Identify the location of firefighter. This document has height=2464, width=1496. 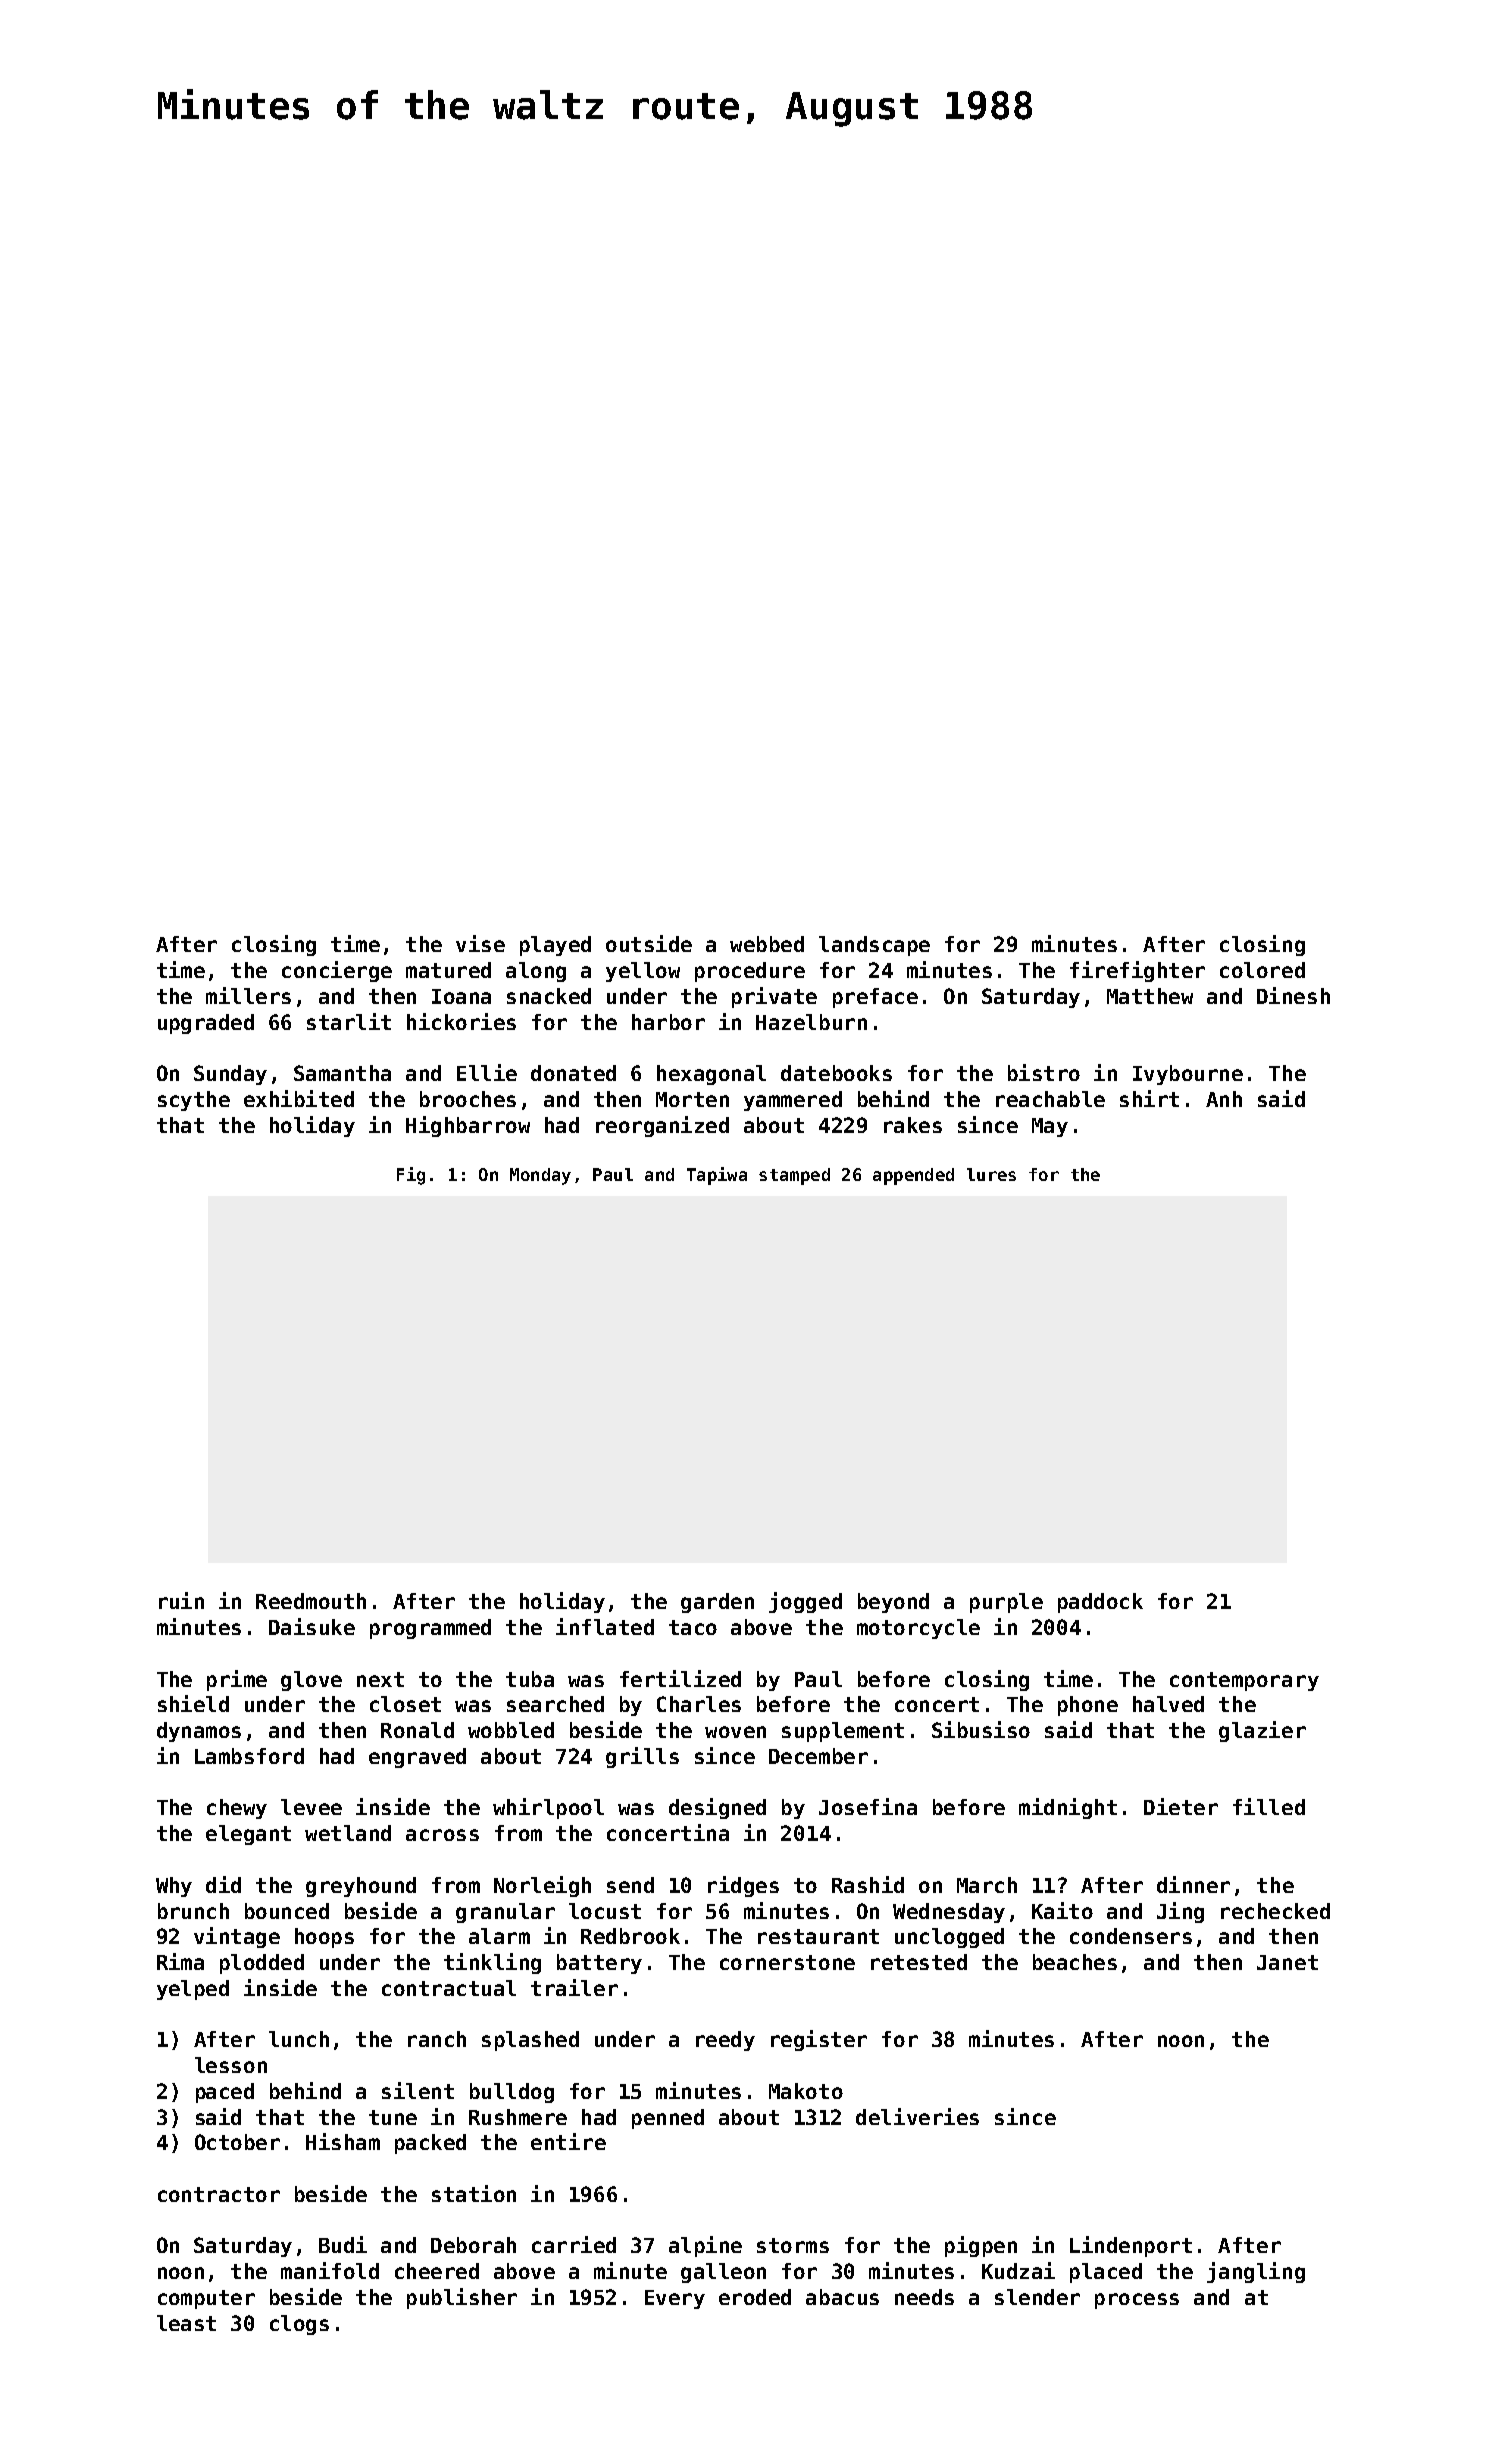
(1137, 971).
